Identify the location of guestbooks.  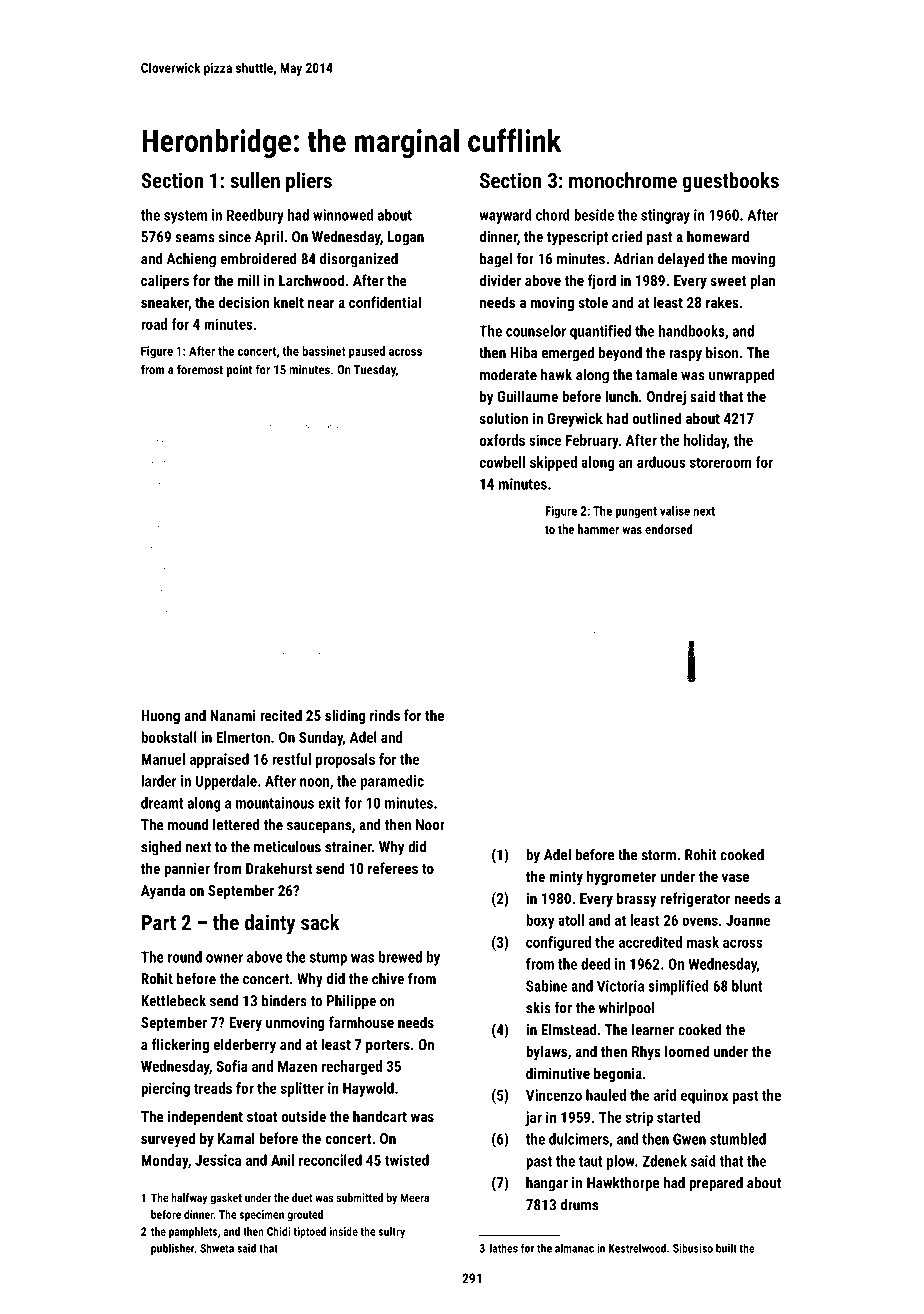
(730, 182).
